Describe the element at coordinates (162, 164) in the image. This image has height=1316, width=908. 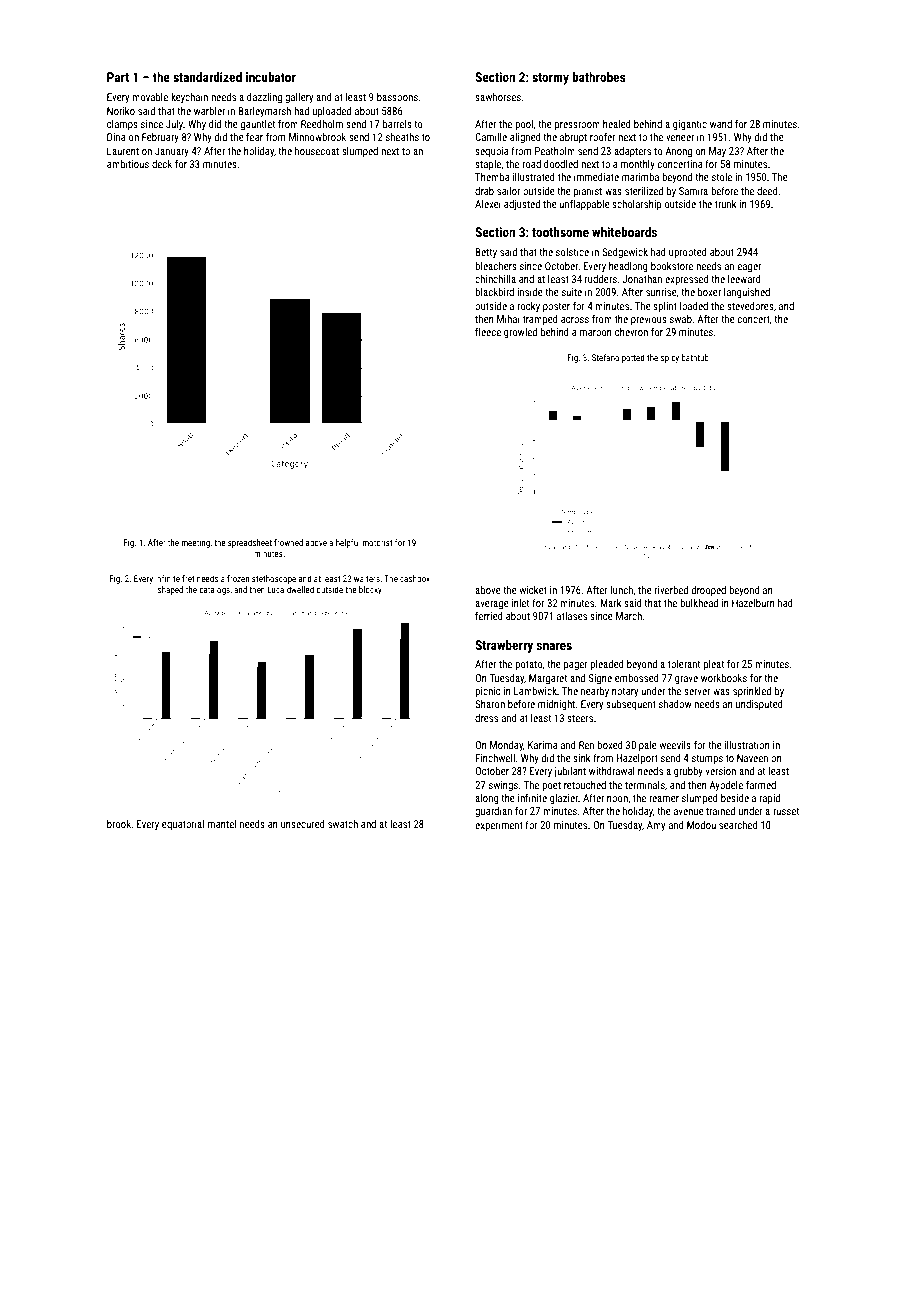
I see `deck` at that location.
